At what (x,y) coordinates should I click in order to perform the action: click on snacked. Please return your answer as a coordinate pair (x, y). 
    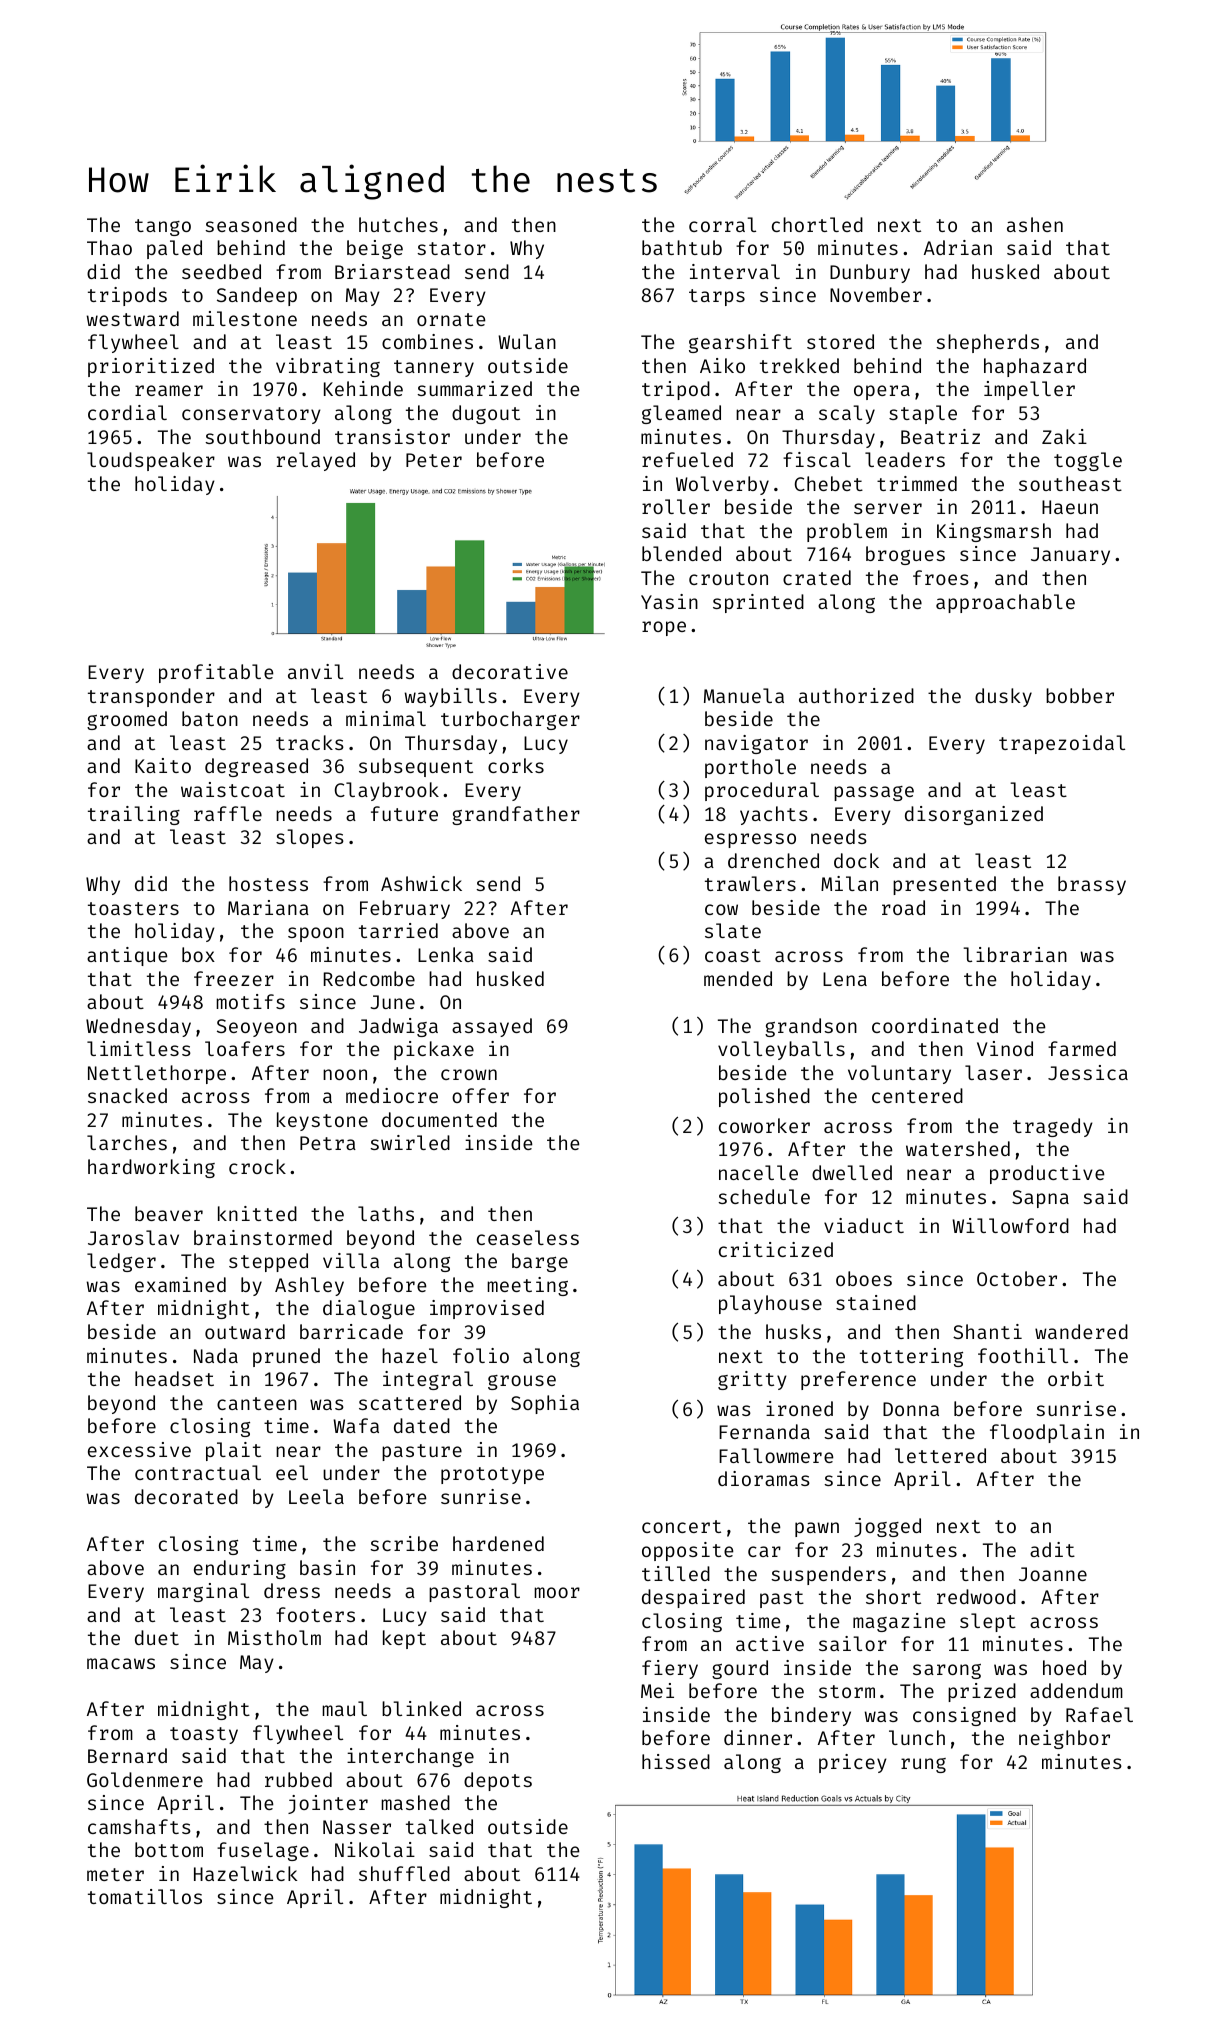
    Looking at the image, I should click on (127, 1095).
